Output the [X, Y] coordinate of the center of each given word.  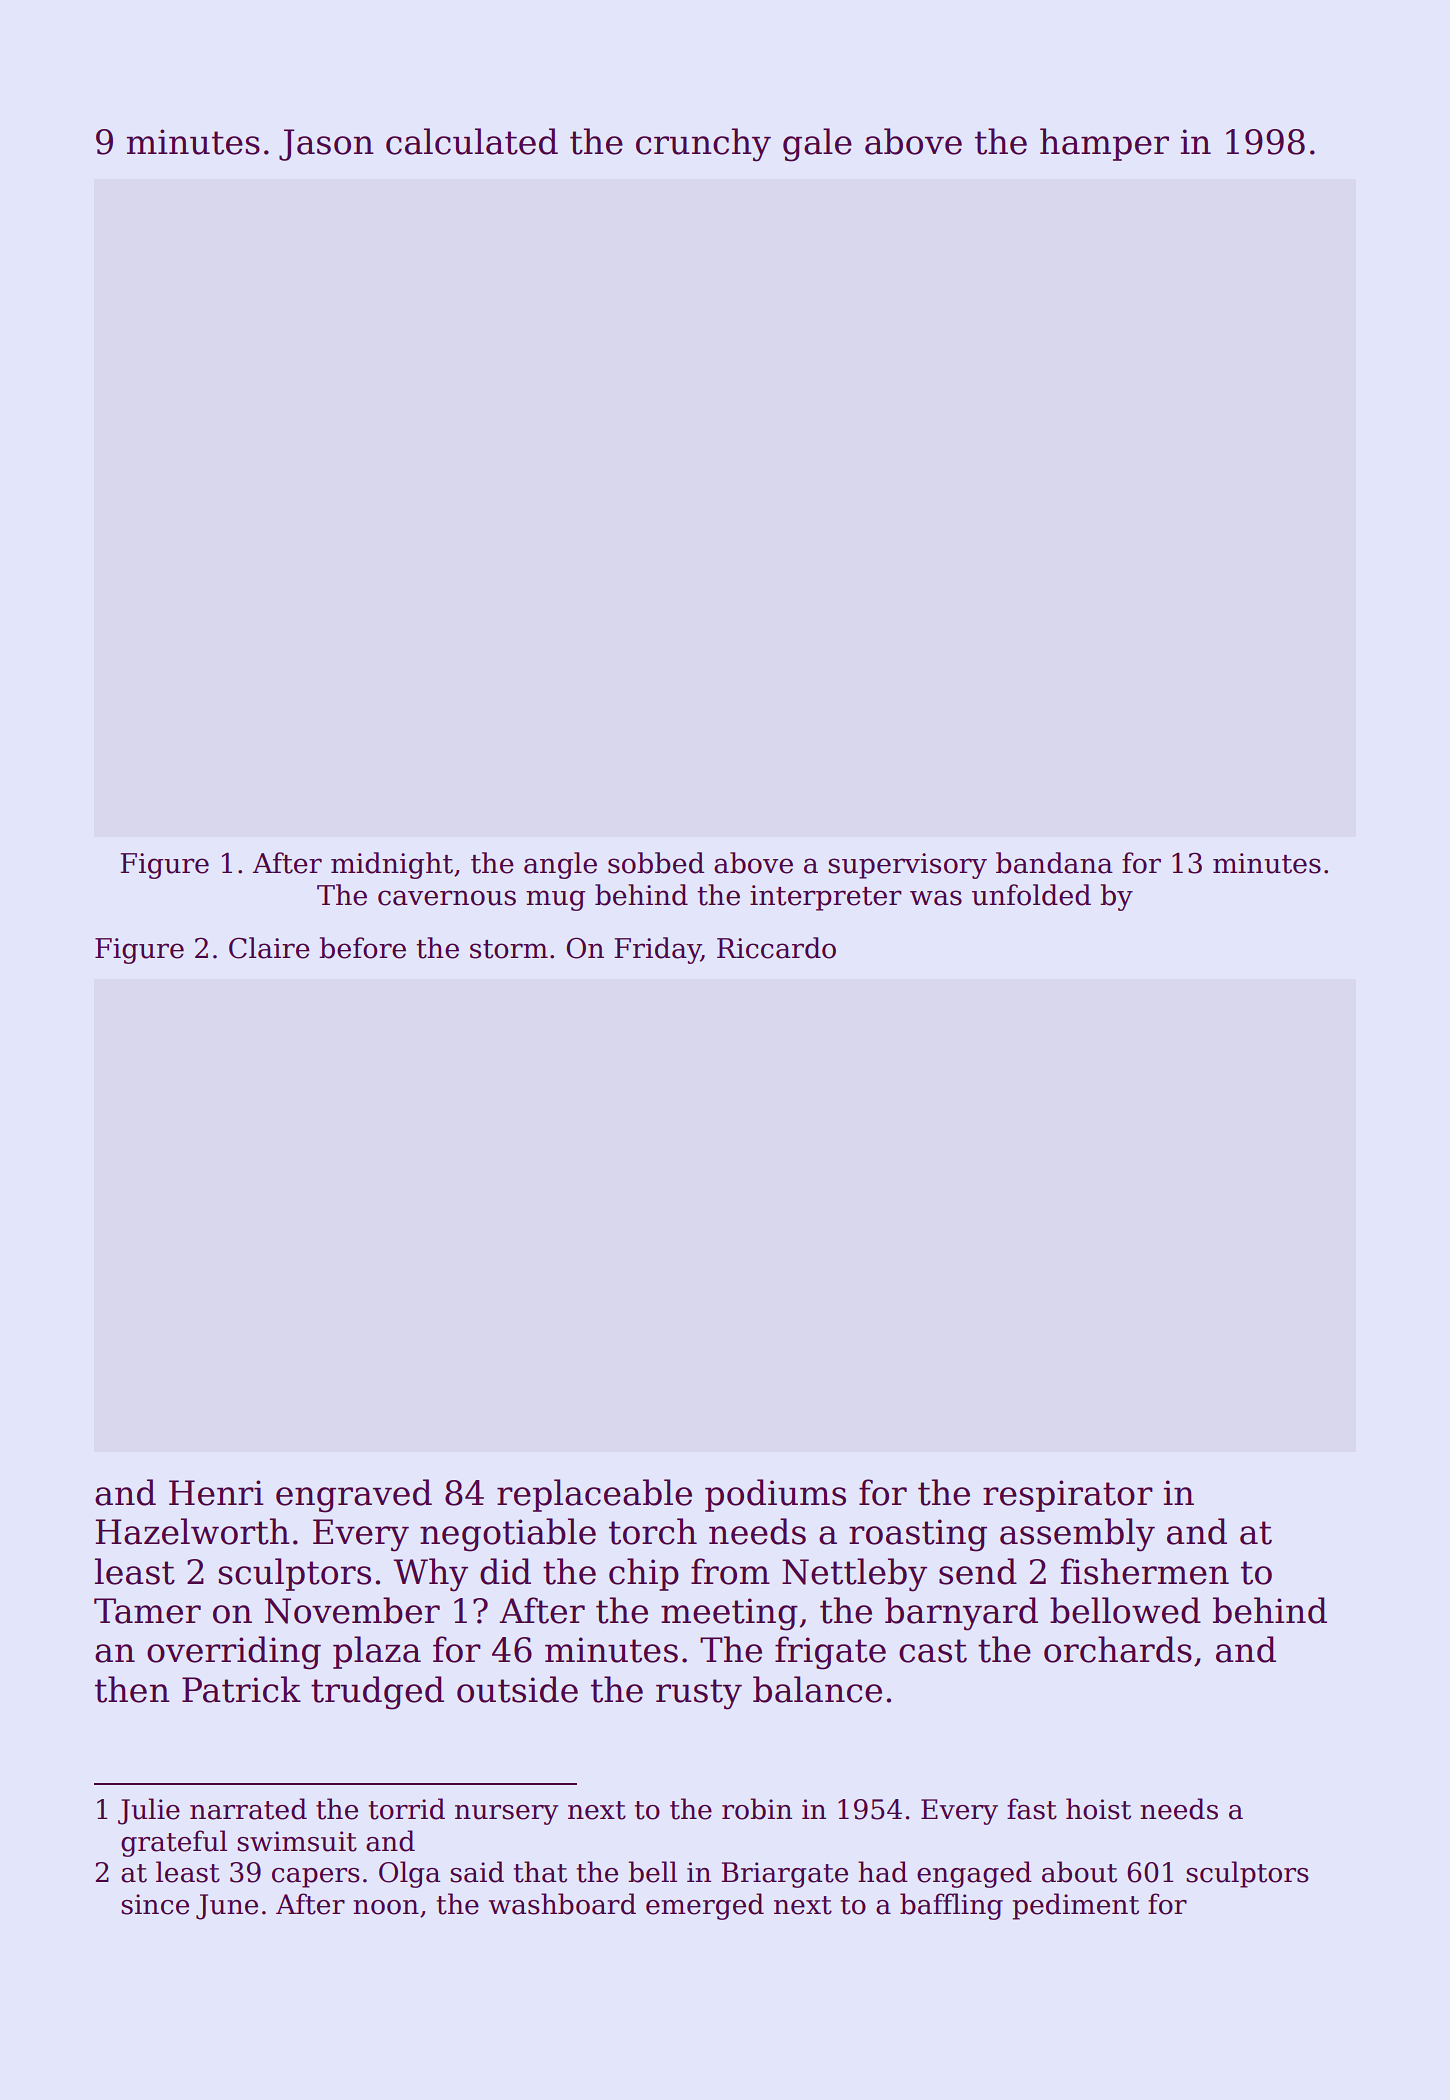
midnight [392, 865]
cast [933, 1651]
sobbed [656, 863]
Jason [326, 145]
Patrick [241, 1689]
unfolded [1031, 895]
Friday [657, 950]
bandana [1054, 863]
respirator [1068, 1496]
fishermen [1145, 1571]
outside [517, 1689]
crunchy [703, 145]
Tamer [147, 1611]
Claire [269, 948]
